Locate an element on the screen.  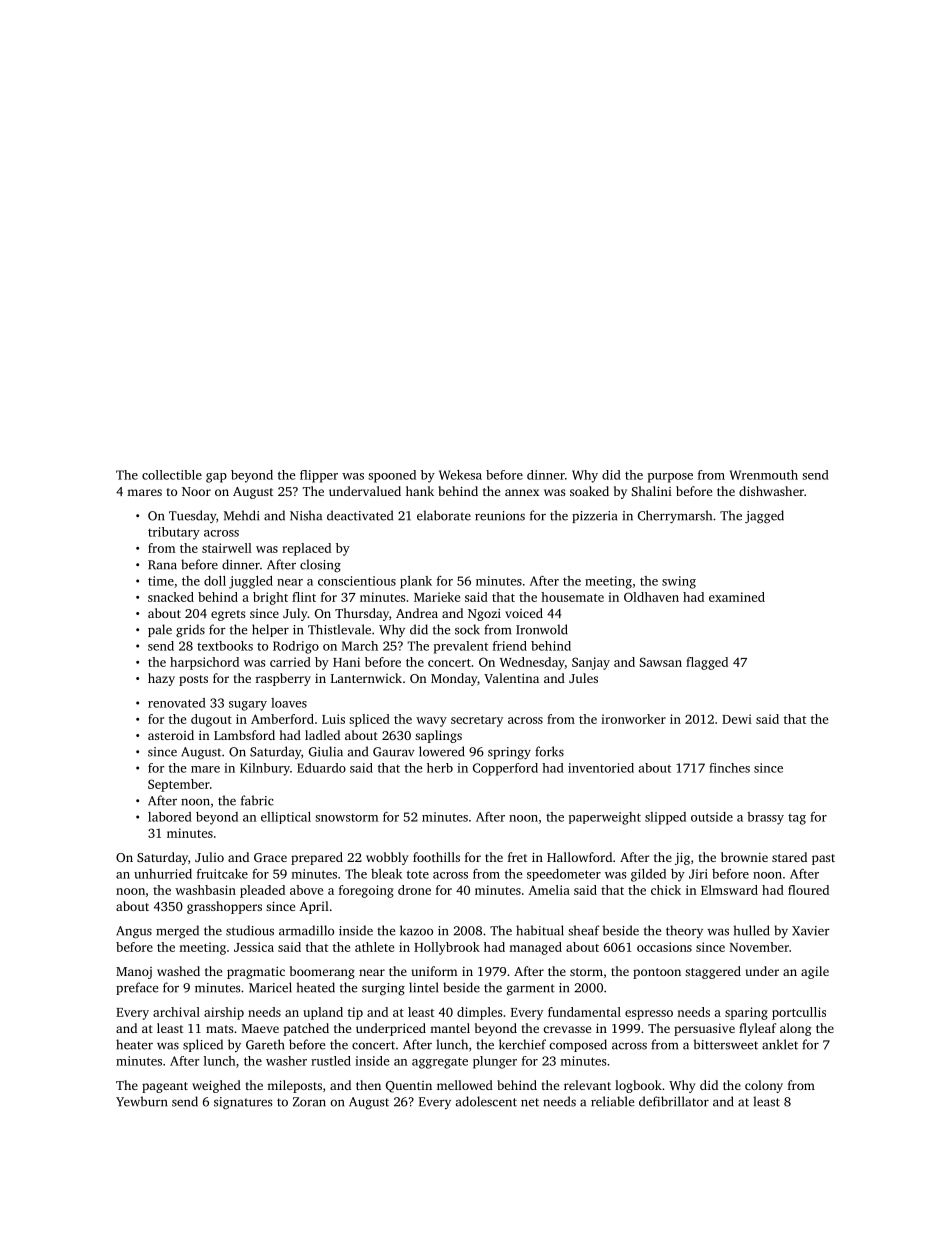
plunger is located at coordinates (495, 1062).
